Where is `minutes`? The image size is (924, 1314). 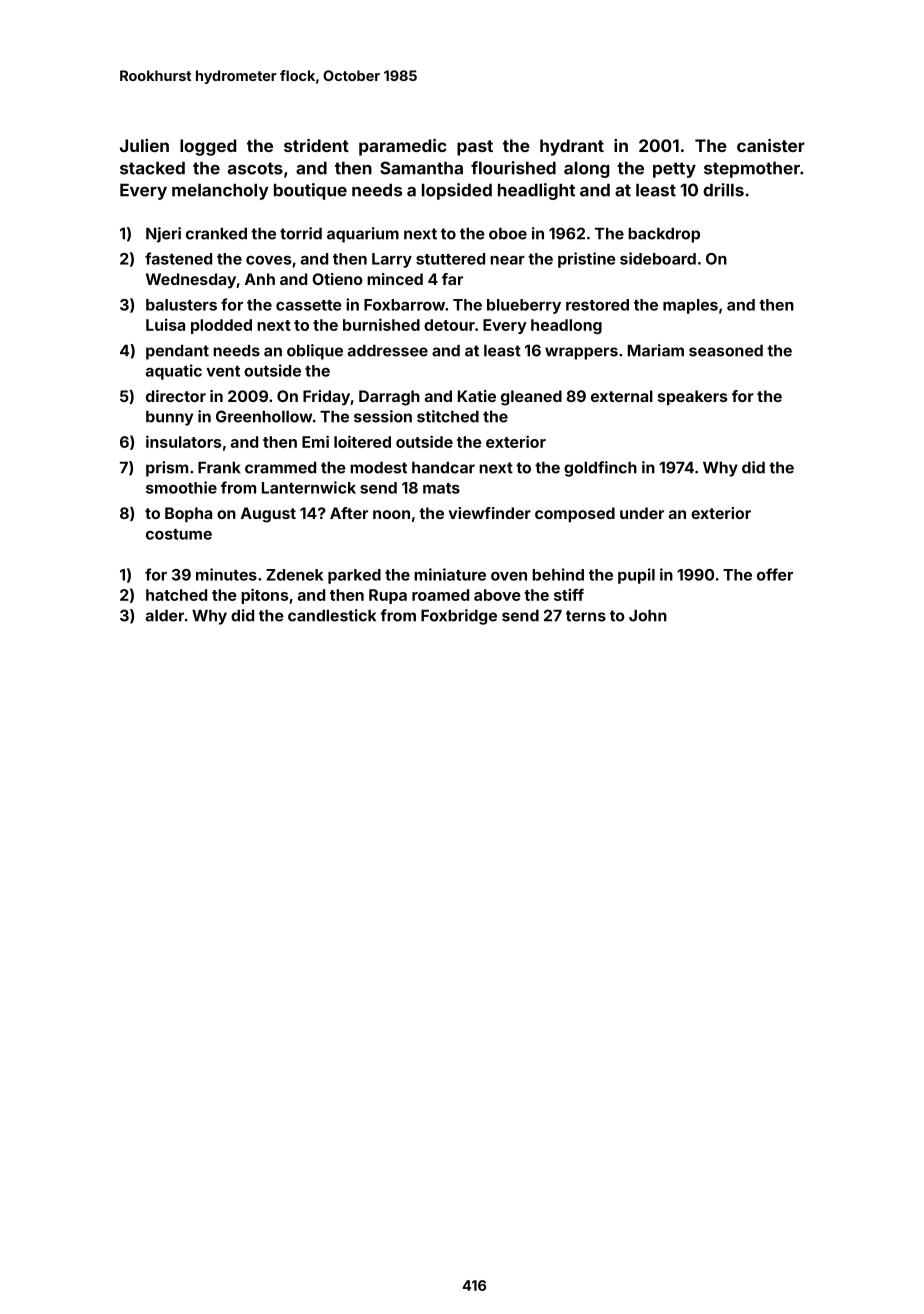
minutes is located at coordinates (226, 574).
